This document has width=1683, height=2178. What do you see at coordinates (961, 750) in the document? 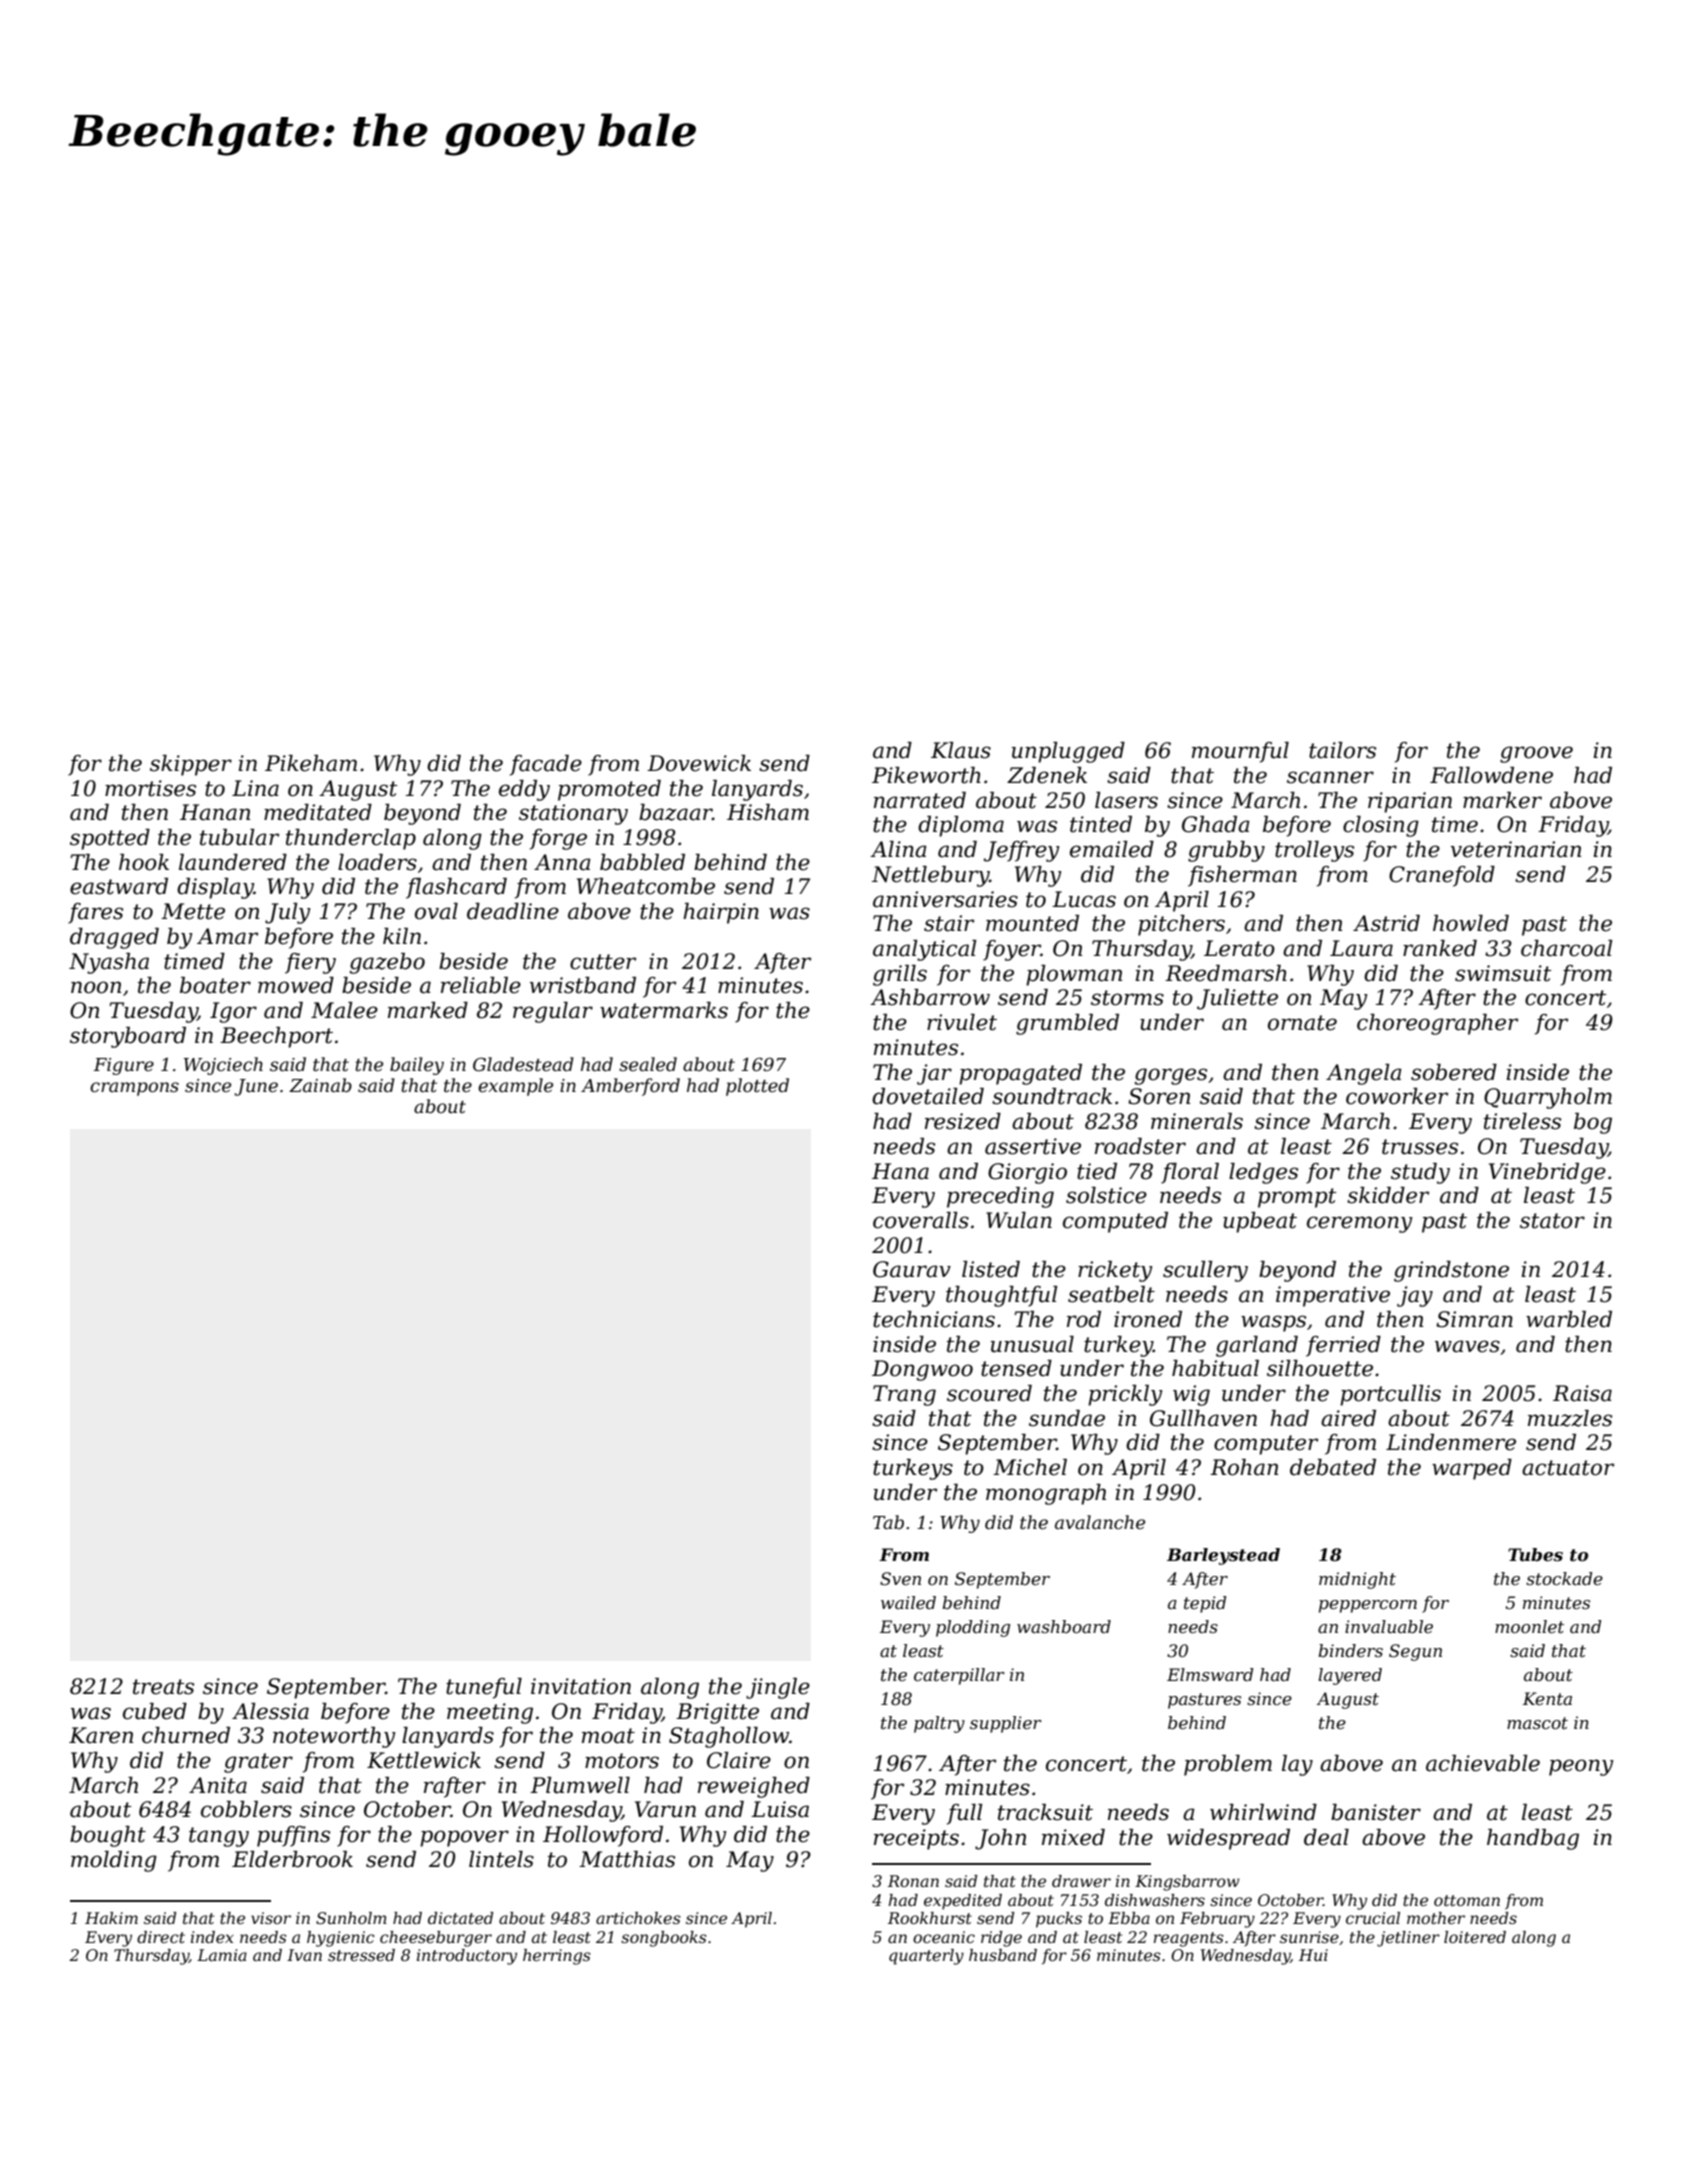
I see `Klaus` at bounding box center [961, 750].
